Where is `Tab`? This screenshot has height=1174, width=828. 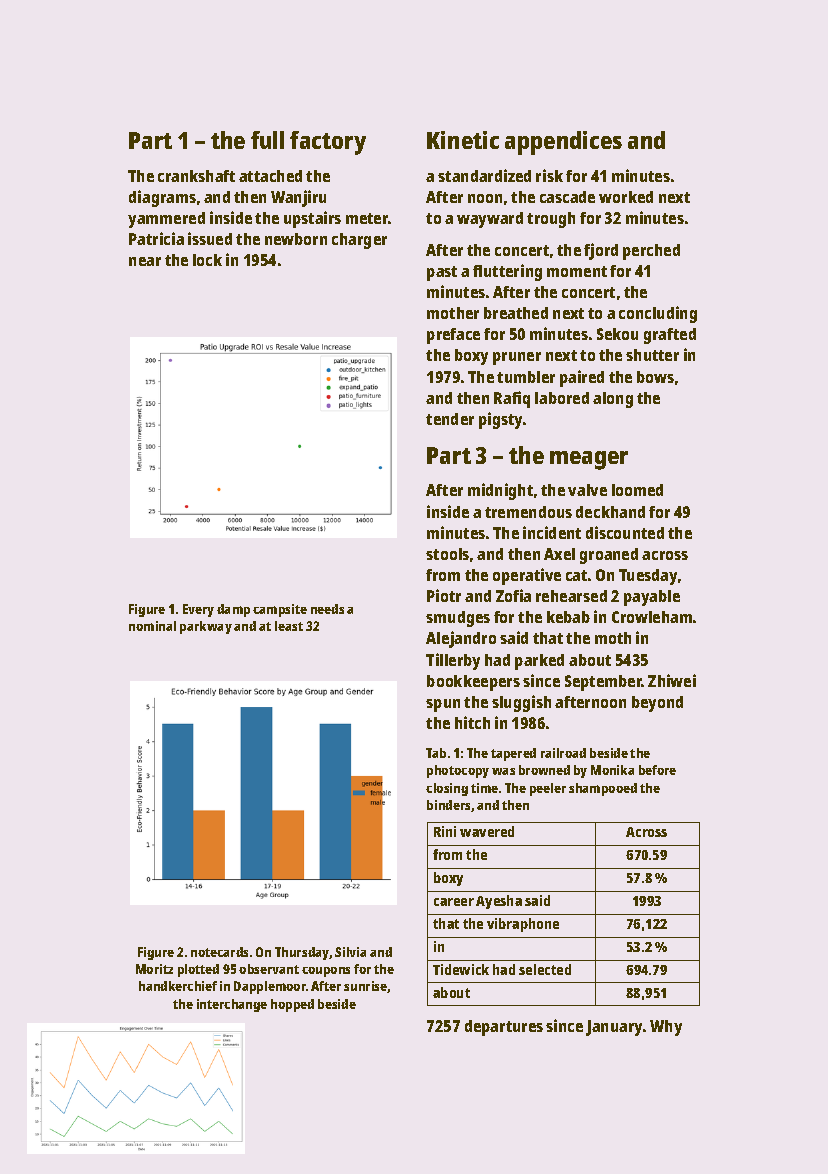 Tab is located at coordinates (436, 753).
